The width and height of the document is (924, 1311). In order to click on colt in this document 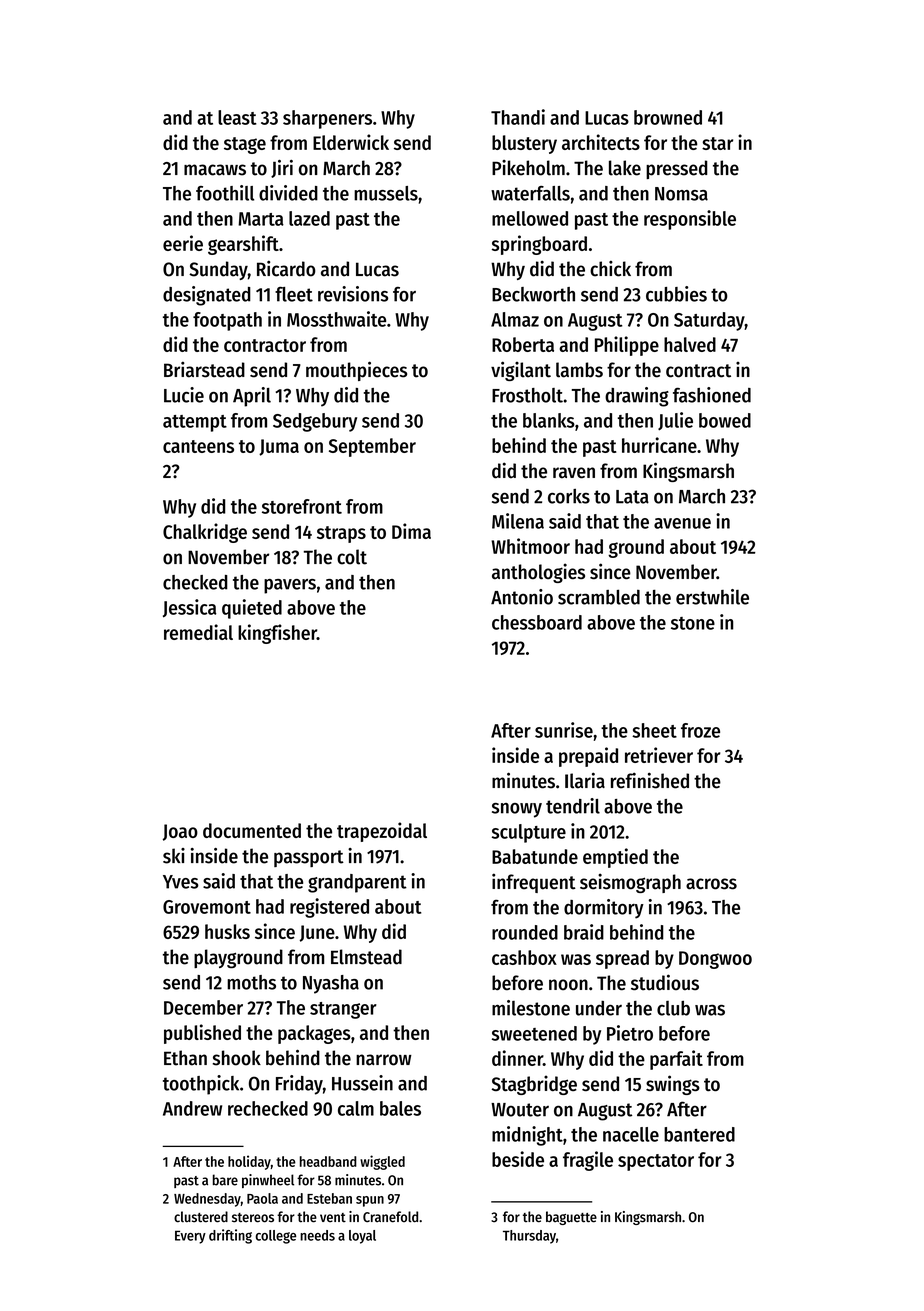, I will do `click(352, 557)`.
